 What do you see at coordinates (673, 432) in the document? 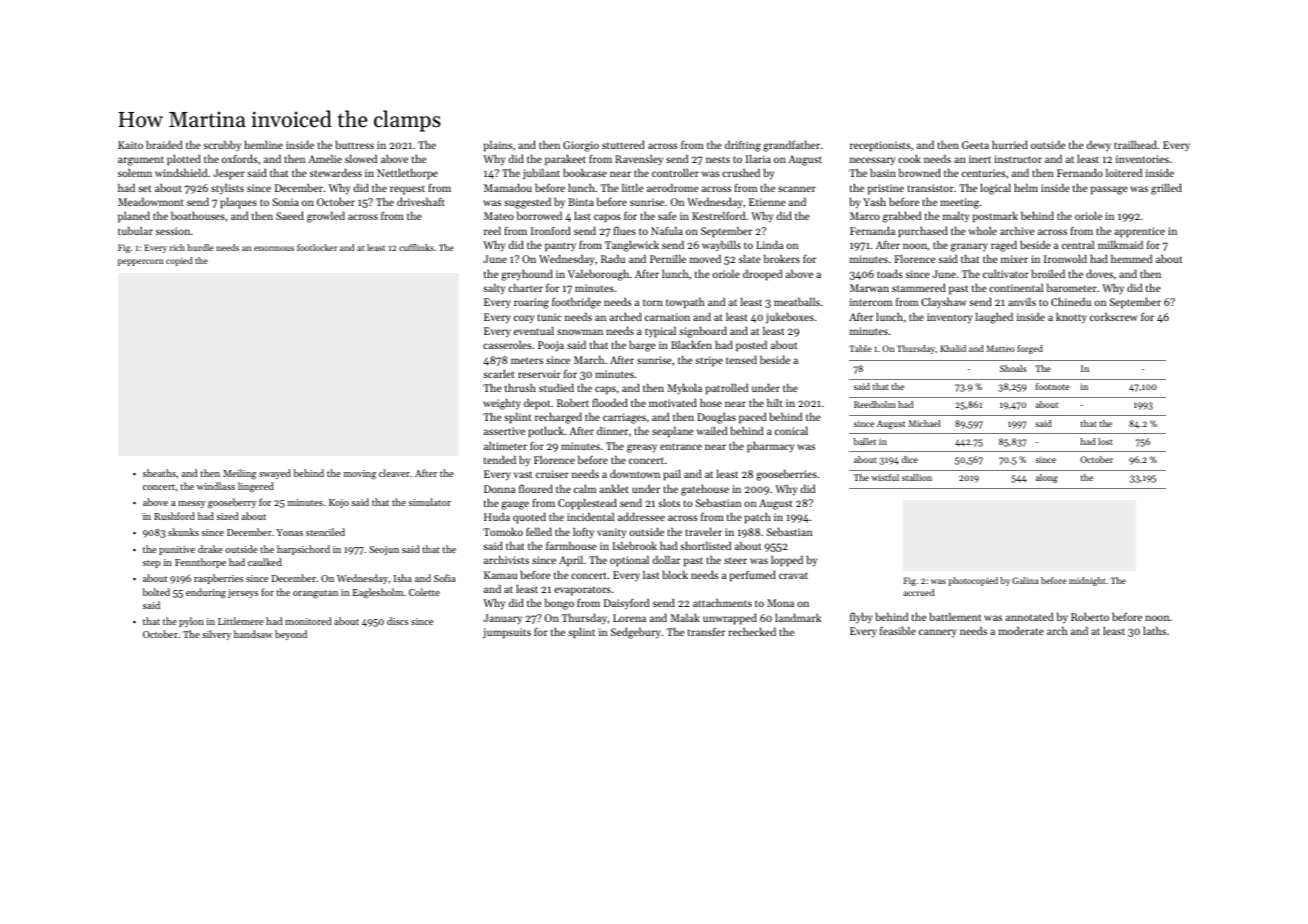
I see `seaplane` at bounding box center [673, 432].
